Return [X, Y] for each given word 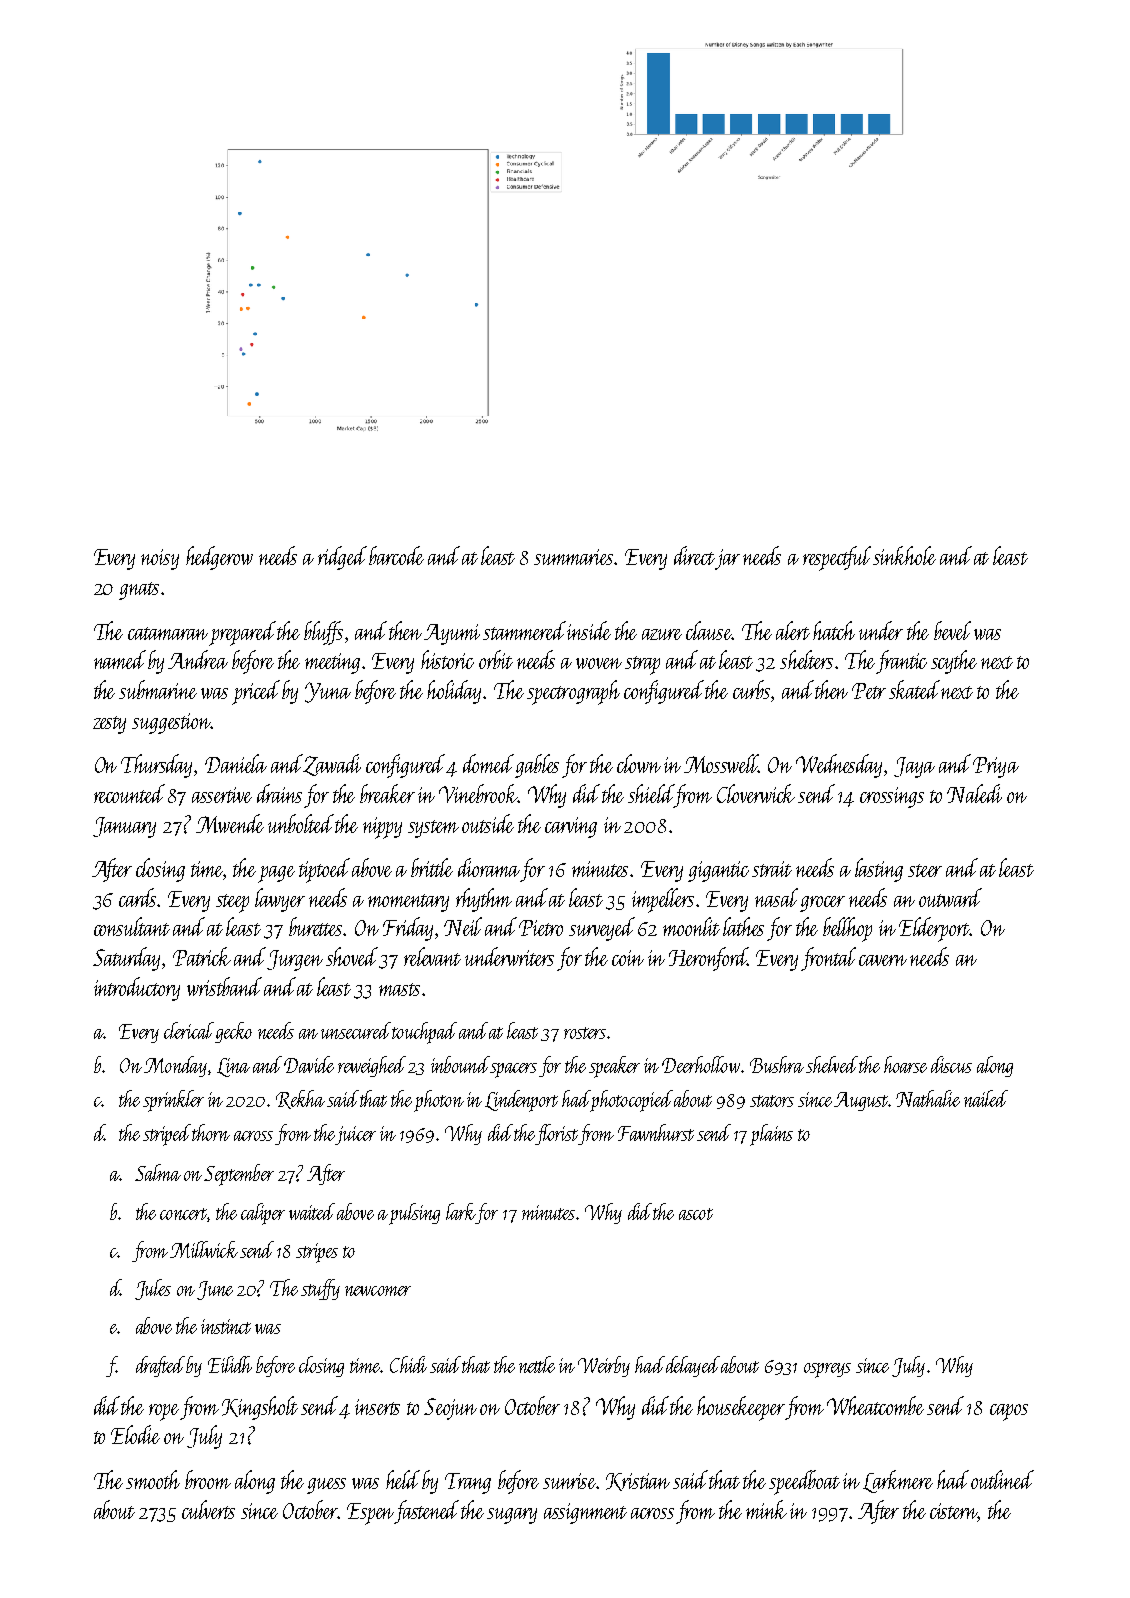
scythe [954, 662]
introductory [137, 989]
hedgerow [219, 558]
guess [326, 1486]
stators [772, 1101]
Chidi [408, 1364]
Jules [153, 1289]
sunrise [570, 1481]
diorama [489, 867]
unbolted [301, 823]
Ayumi [452, 634]
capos [1009, 1412]
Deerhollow [701, 1064]
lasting [879, 870]
